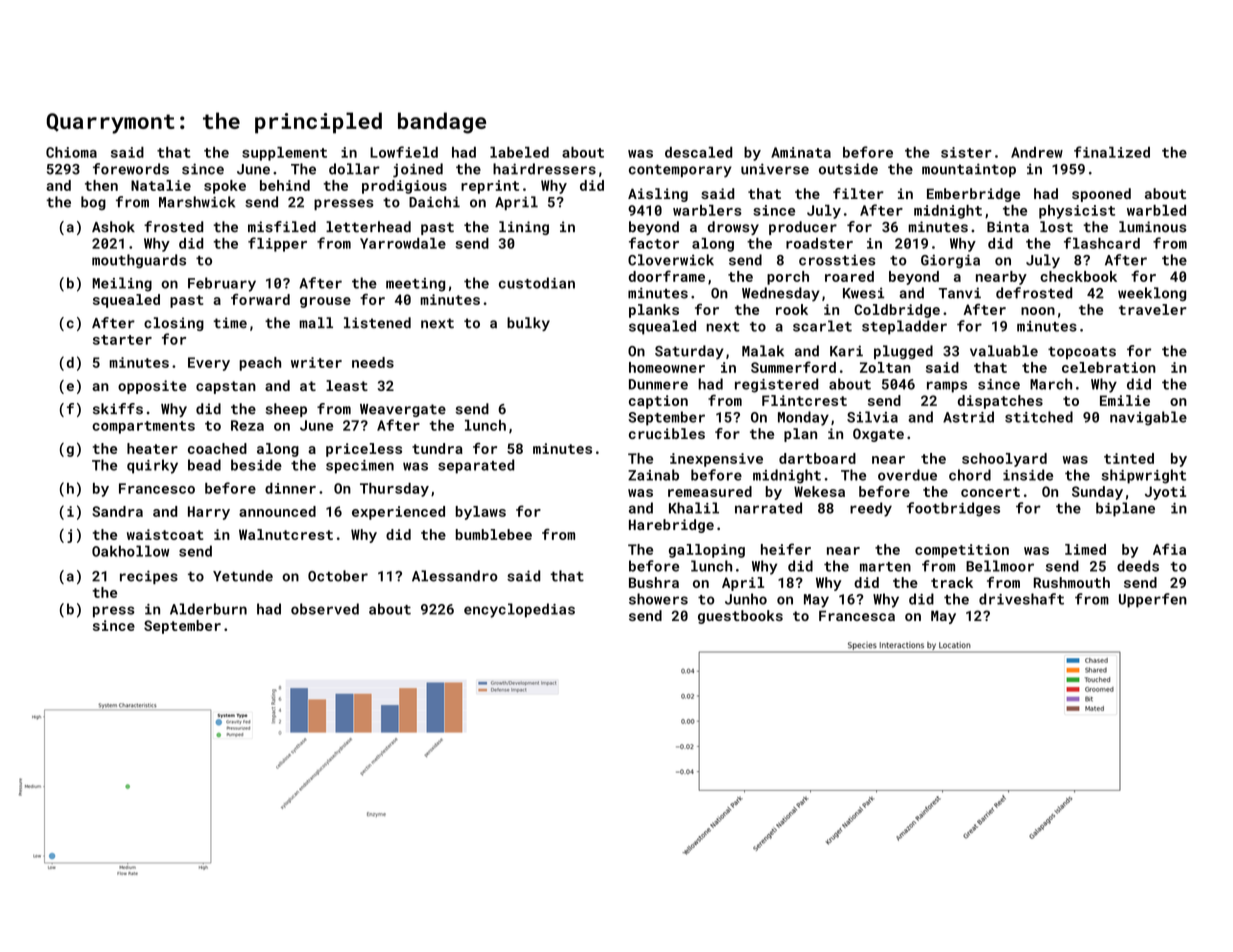 This document has width=1233, height=952. What do you see at coordinates (1109, 367) in the document?
I see `celebration` at bounding box center [1109, 367].
